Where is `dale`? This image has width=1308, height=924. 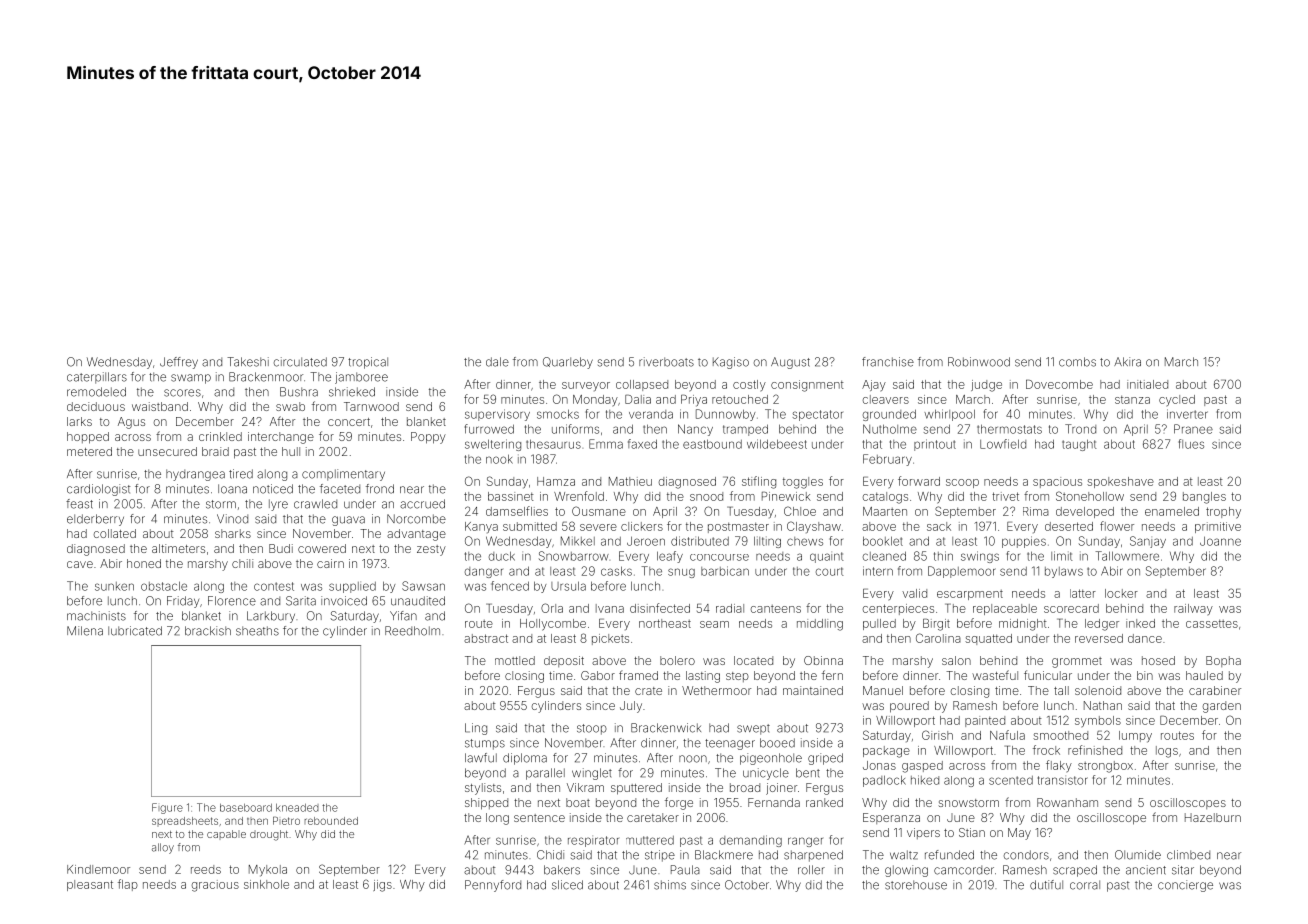
dale is located at coordinates (497, 362).
